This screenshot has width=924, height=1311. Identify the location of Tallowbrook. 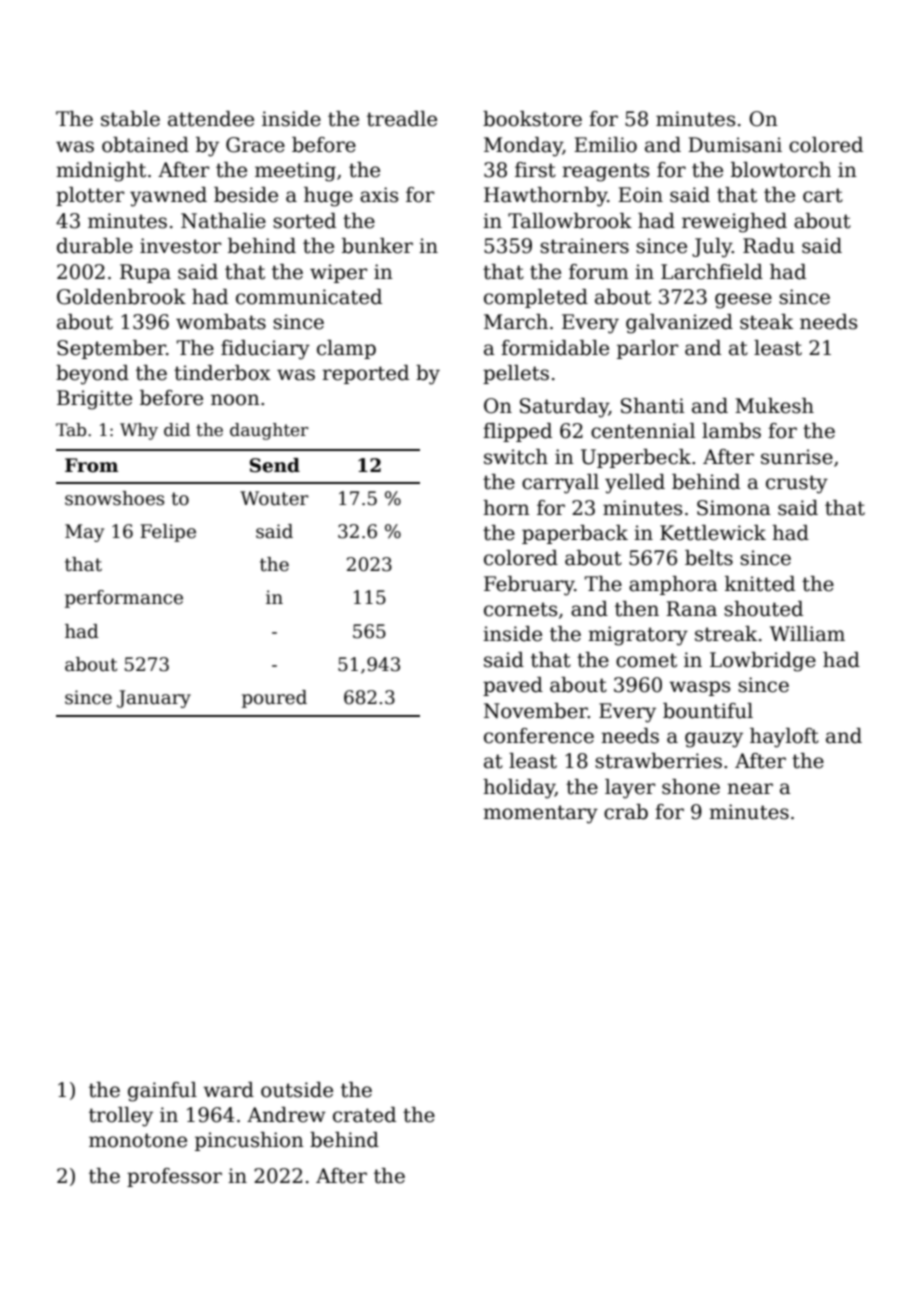
(570, 221).
